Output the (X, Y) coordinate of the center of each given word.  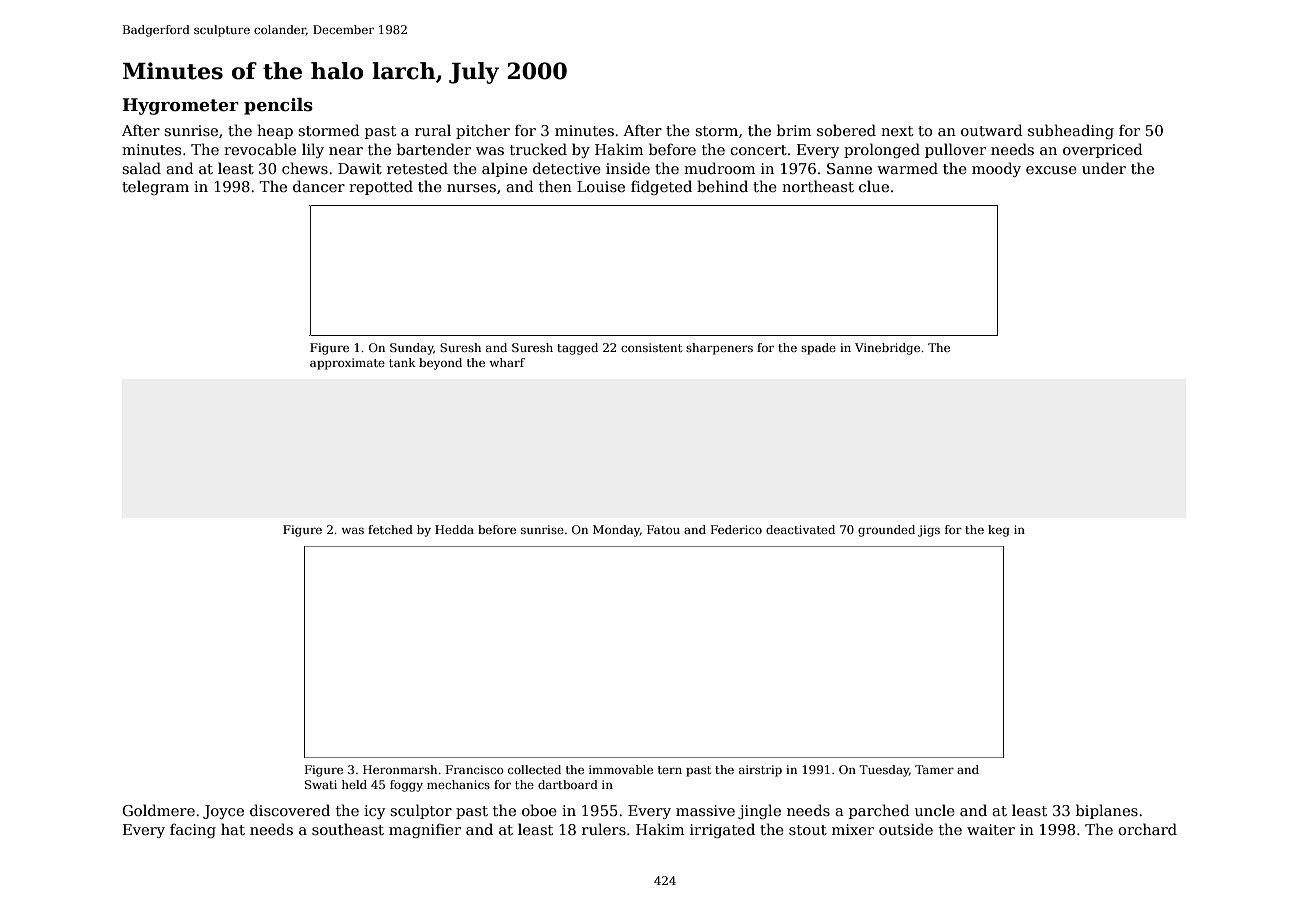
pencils (278, 106)
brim (794, 130)
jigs (929, 531)
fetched (390, 529)
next (897, 131)
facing (193, 830)
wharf (507, 362)
